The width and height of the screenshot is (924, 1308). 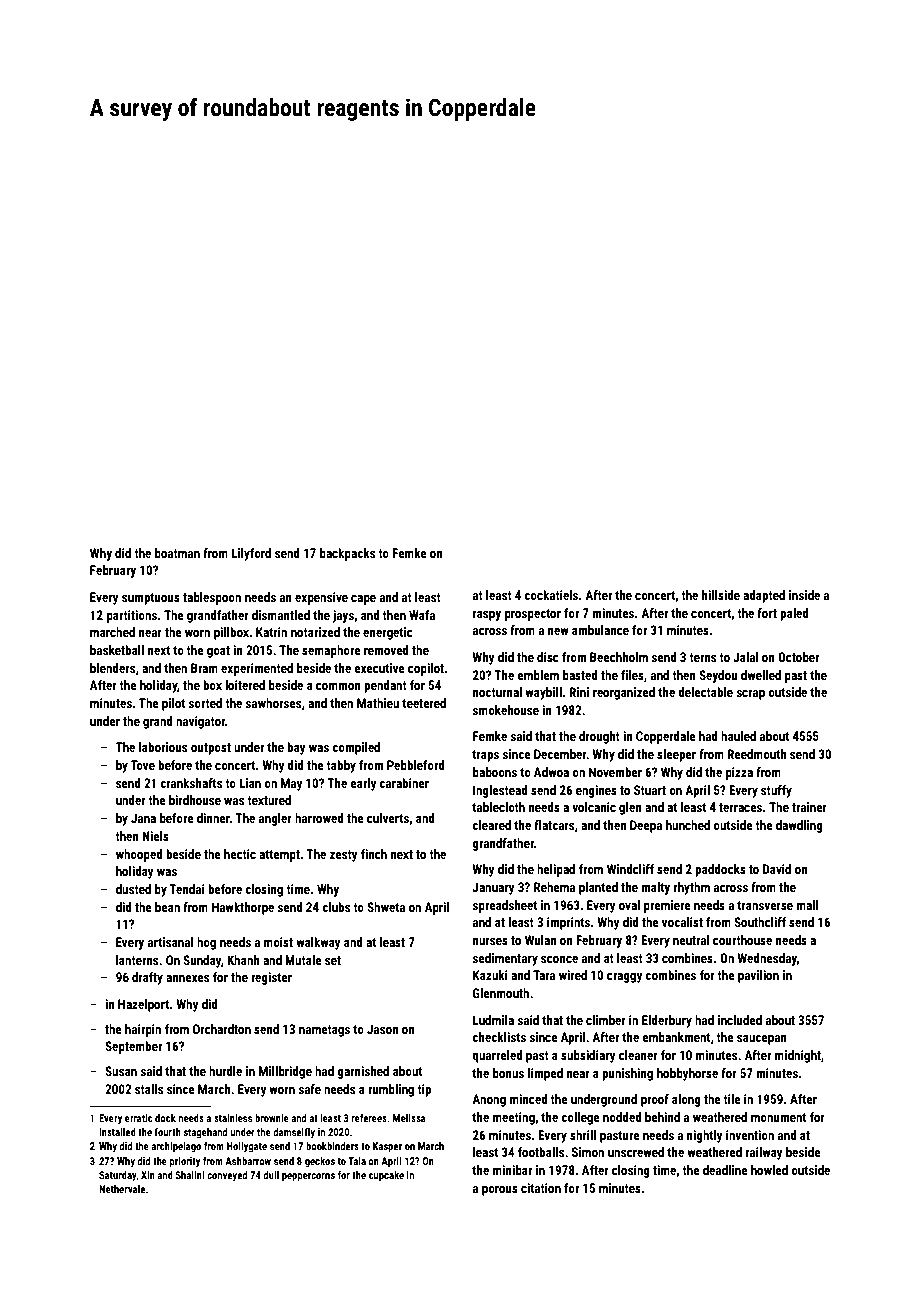 What do you see at coordinates (369, 1118) in the screenshot?
I see `referees` at bounding box center [369, 1118].
